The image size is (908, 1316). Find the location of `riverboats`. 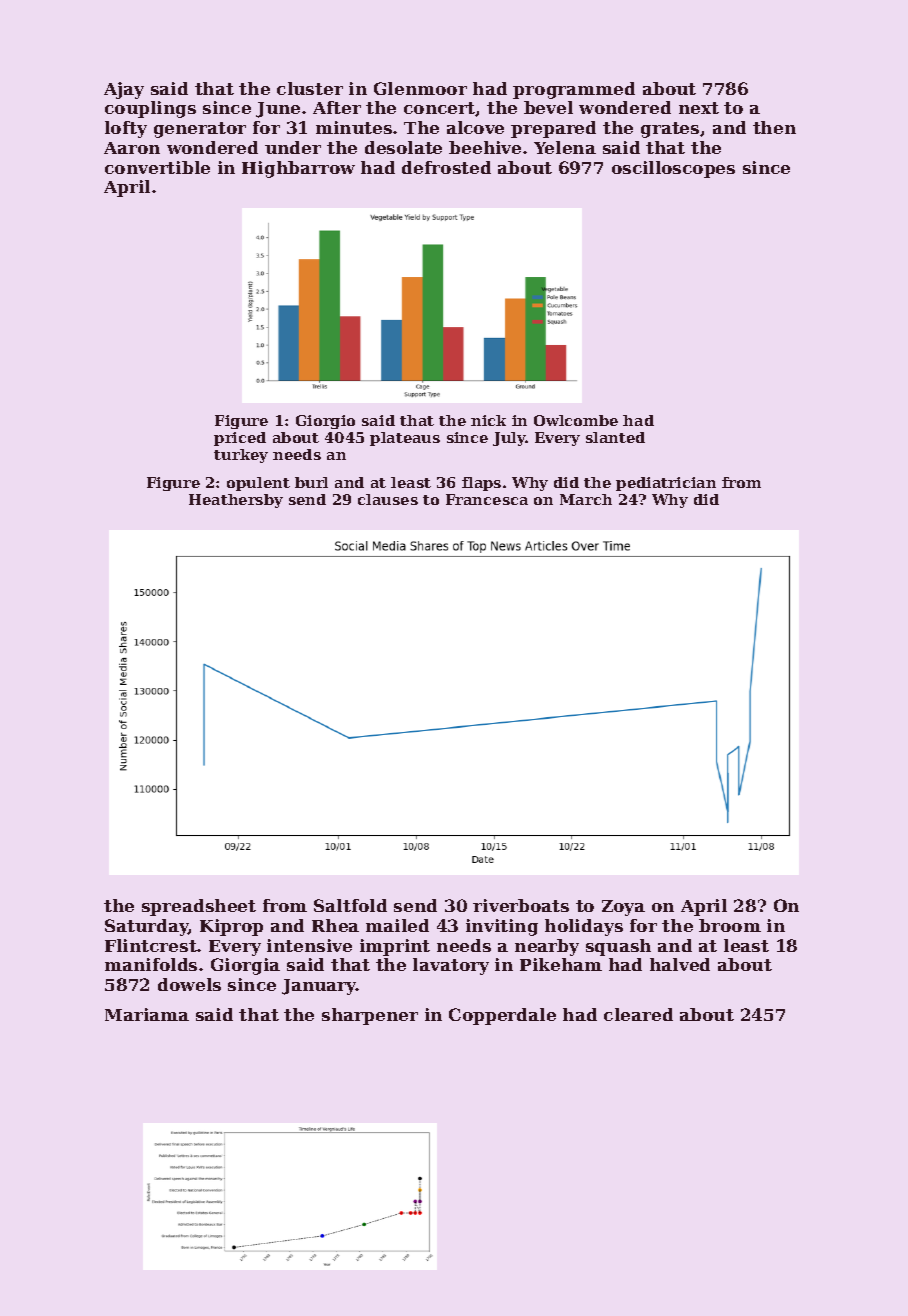

riverboats is located at coordinates (521, 905).
